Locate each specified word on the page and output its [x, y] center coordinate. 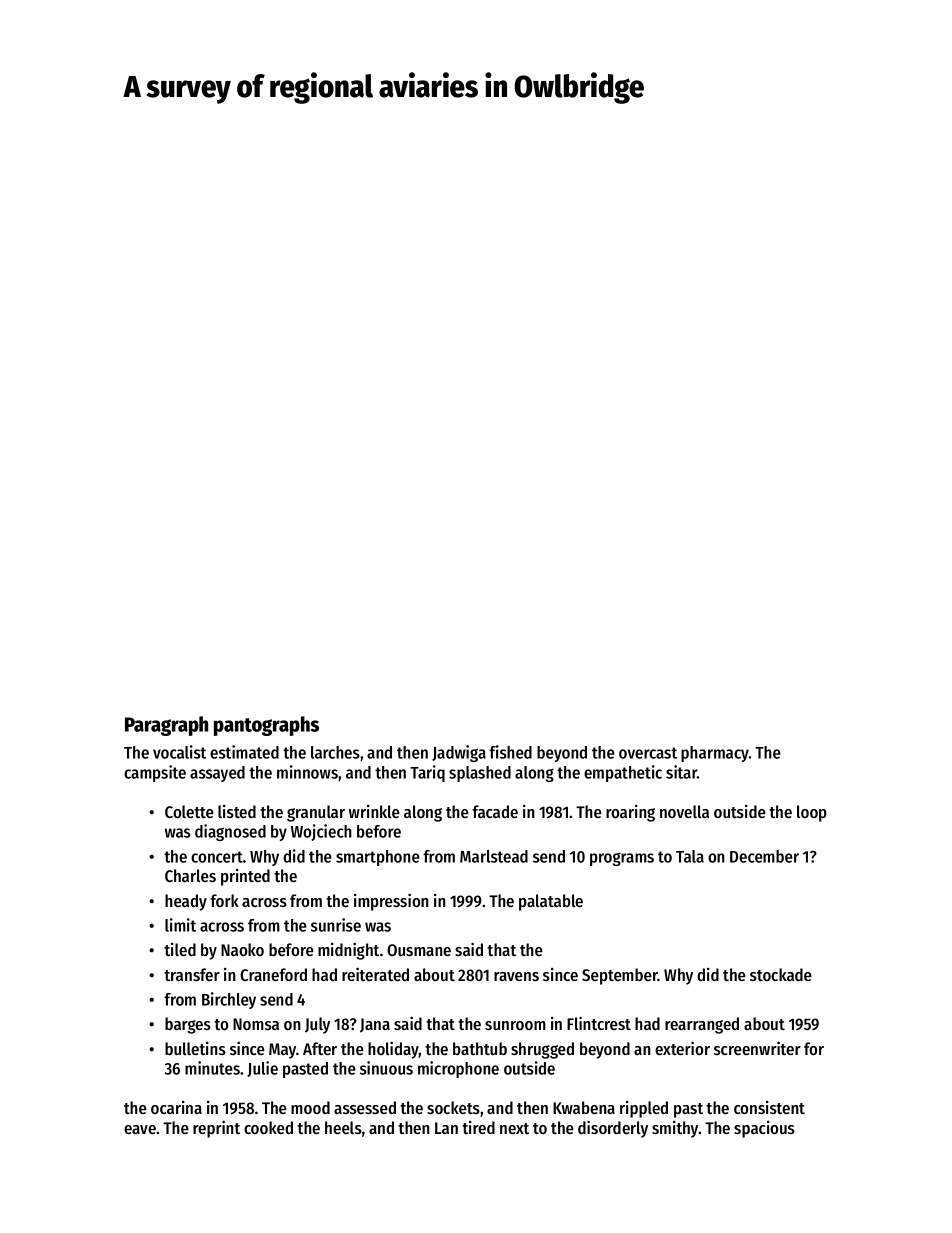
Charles [190, 875]
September [620, 976]
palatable [551, 902]
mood [310, 1107]
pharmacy [715, 754]
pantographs [266, 726]
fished [510, 752]
